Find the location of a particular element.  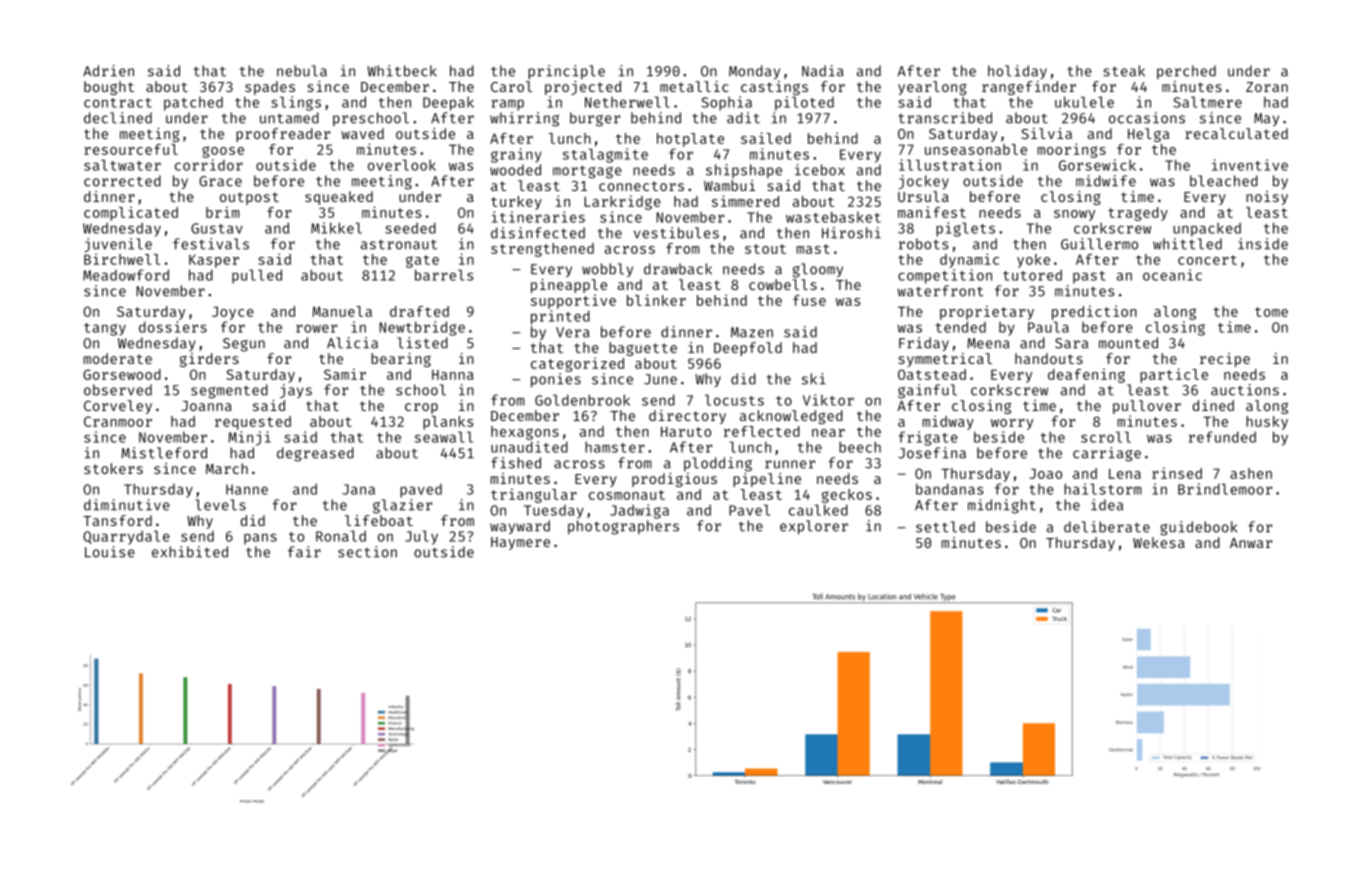

connectors is located at coordinates (641, 186).
